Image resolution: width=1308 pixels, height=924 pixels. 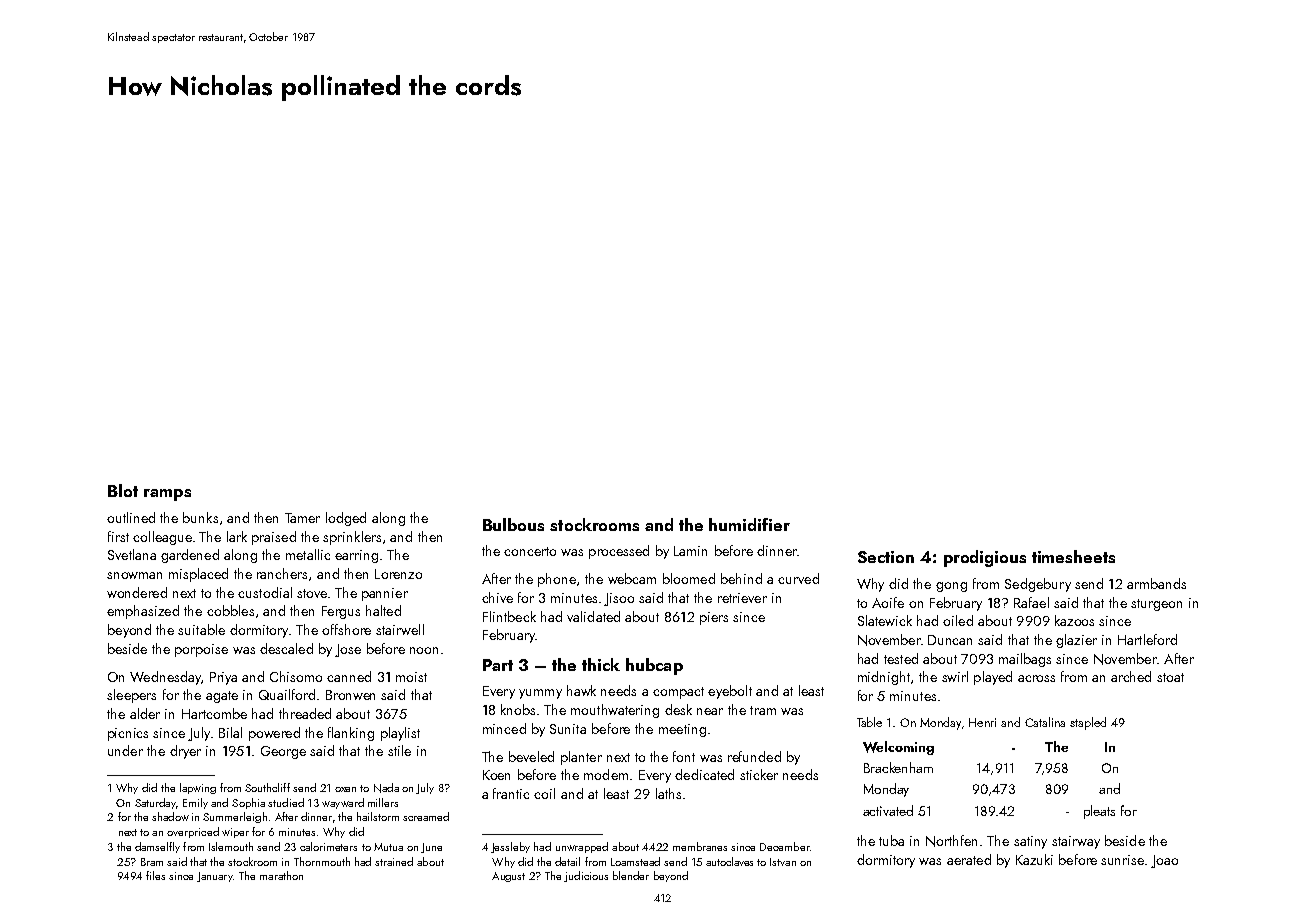 What do you see at coordinates (350, 695) in the screenshot?
I see `Bronwen` at bounding box center [350, 695].
